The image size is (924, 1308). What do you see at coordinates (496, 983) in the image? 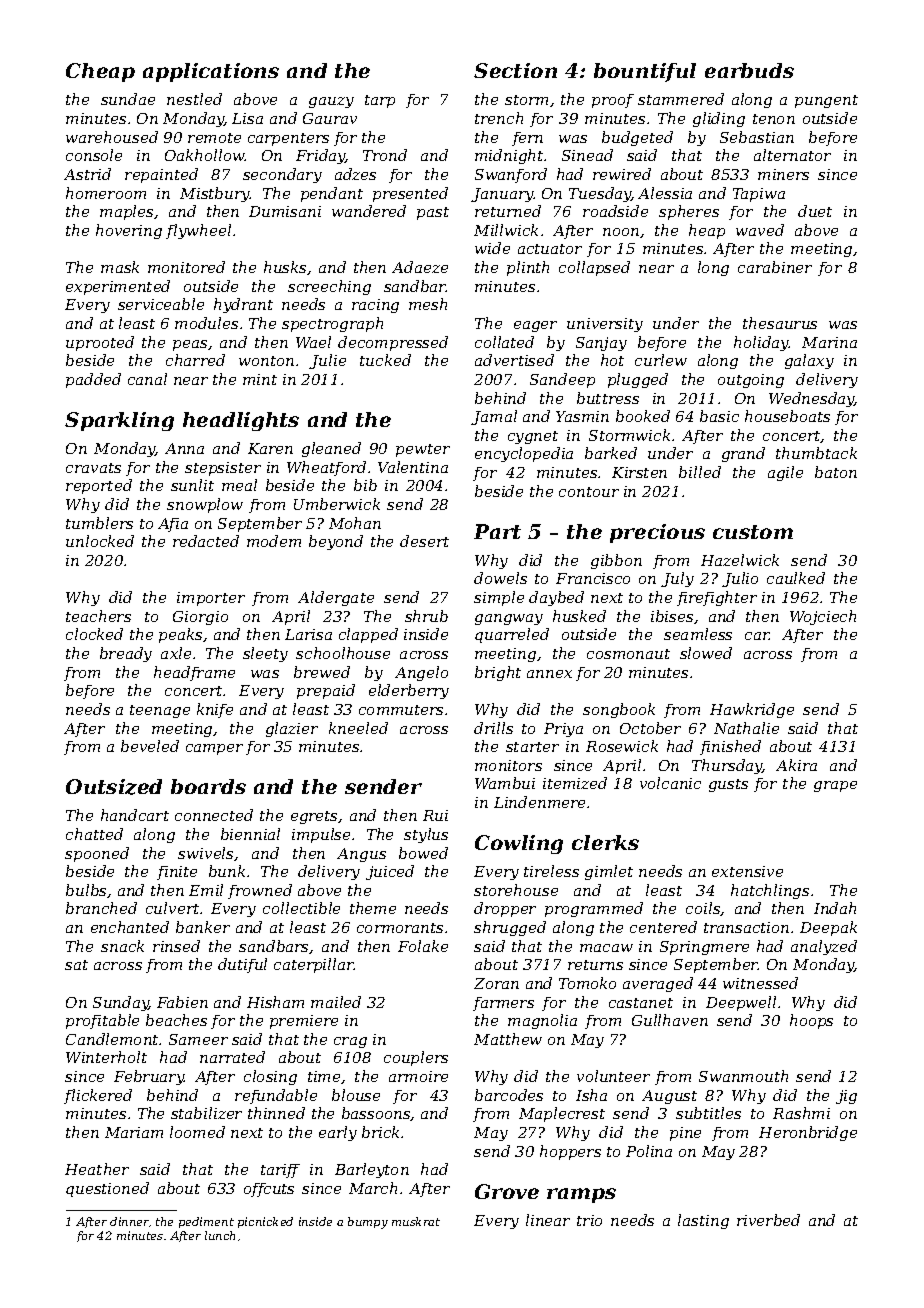
I see `Zoran` at bounding box center [496, 983].
